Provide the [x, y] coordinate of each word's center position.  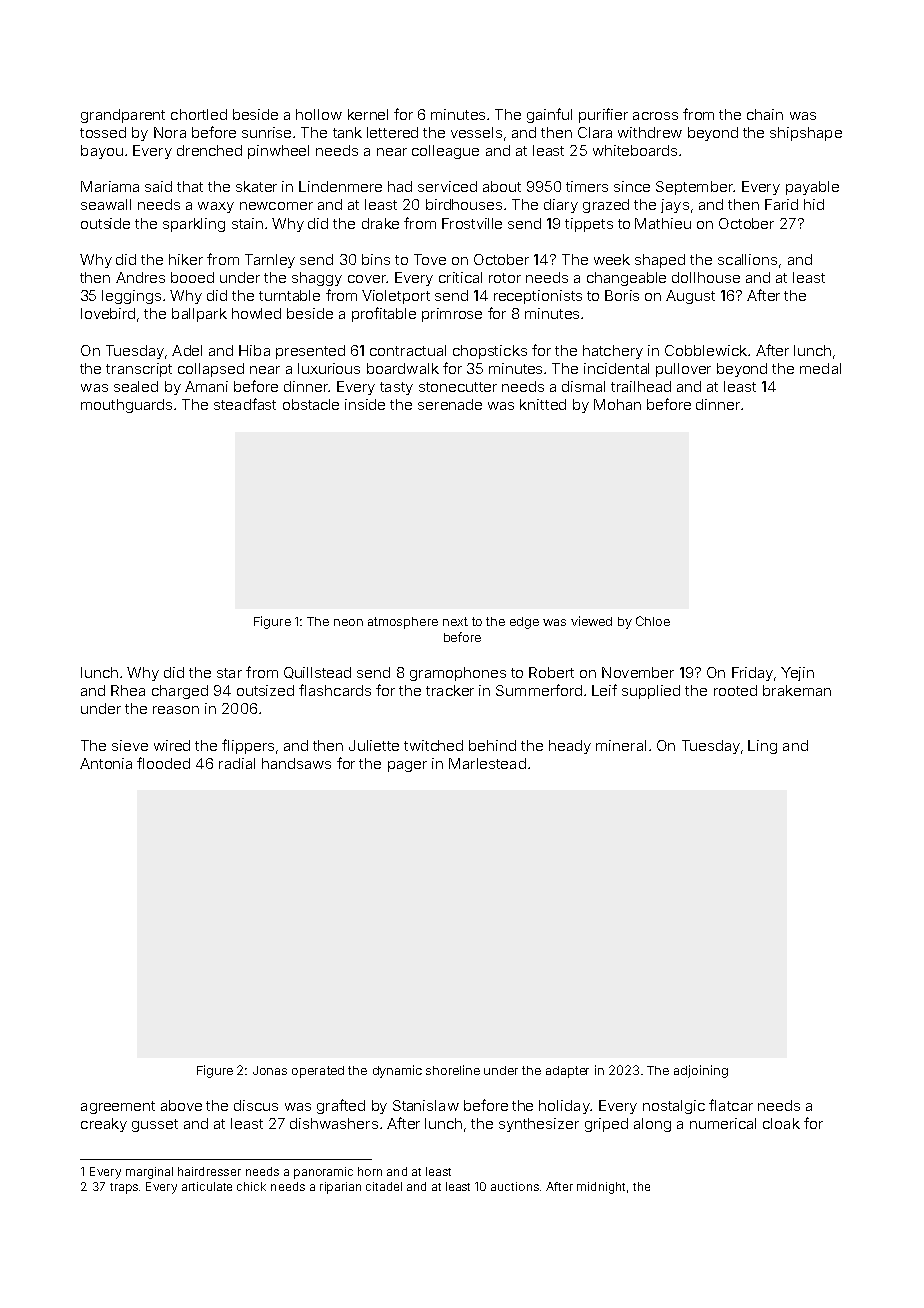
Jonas [270, 1070]
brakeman [797, 690]
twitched [433, 745]
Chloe [653, 621]
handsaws [296, 763]
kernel [368, 114]
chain [765, 114]
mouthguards [126, 406]
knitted [543, 404]
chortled [199, 114]
